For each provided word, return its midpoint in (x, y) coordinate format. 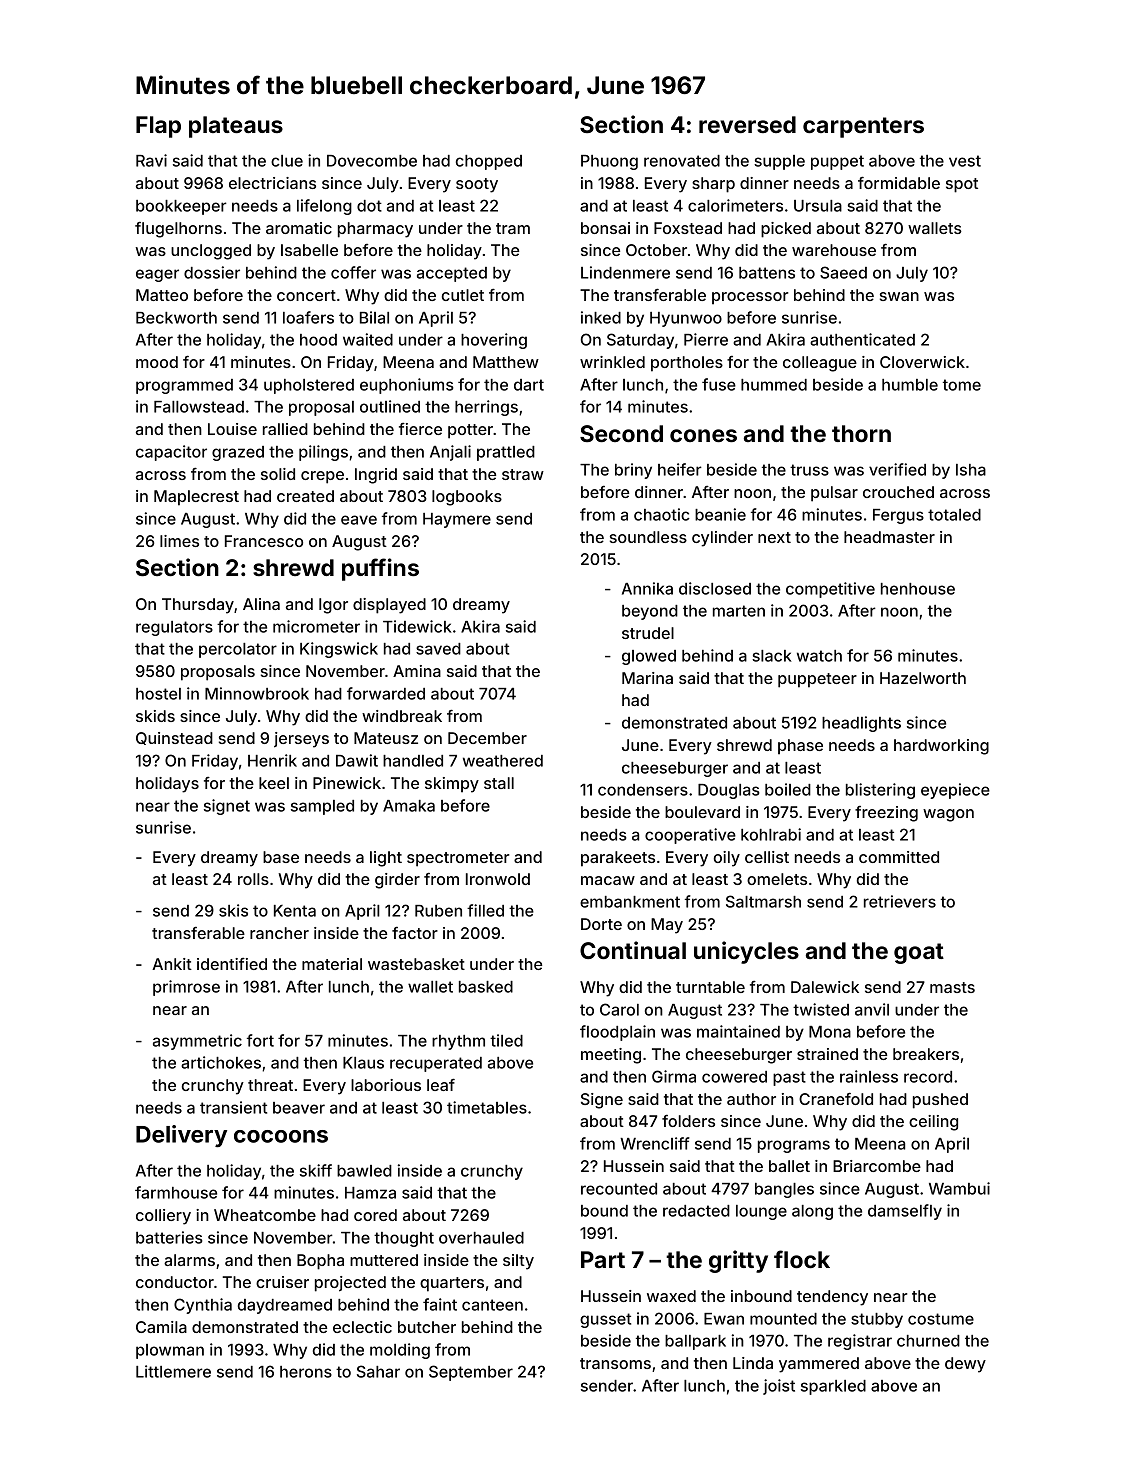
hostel (158, 694)
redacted (696, 1211)
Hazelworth (923, 678)
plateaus (236, 127)
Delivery (181, 1136)
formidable (899, 183)
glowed (649, 657)
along (812, 1212)
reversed (747, 124)
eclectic (362, 1327)
